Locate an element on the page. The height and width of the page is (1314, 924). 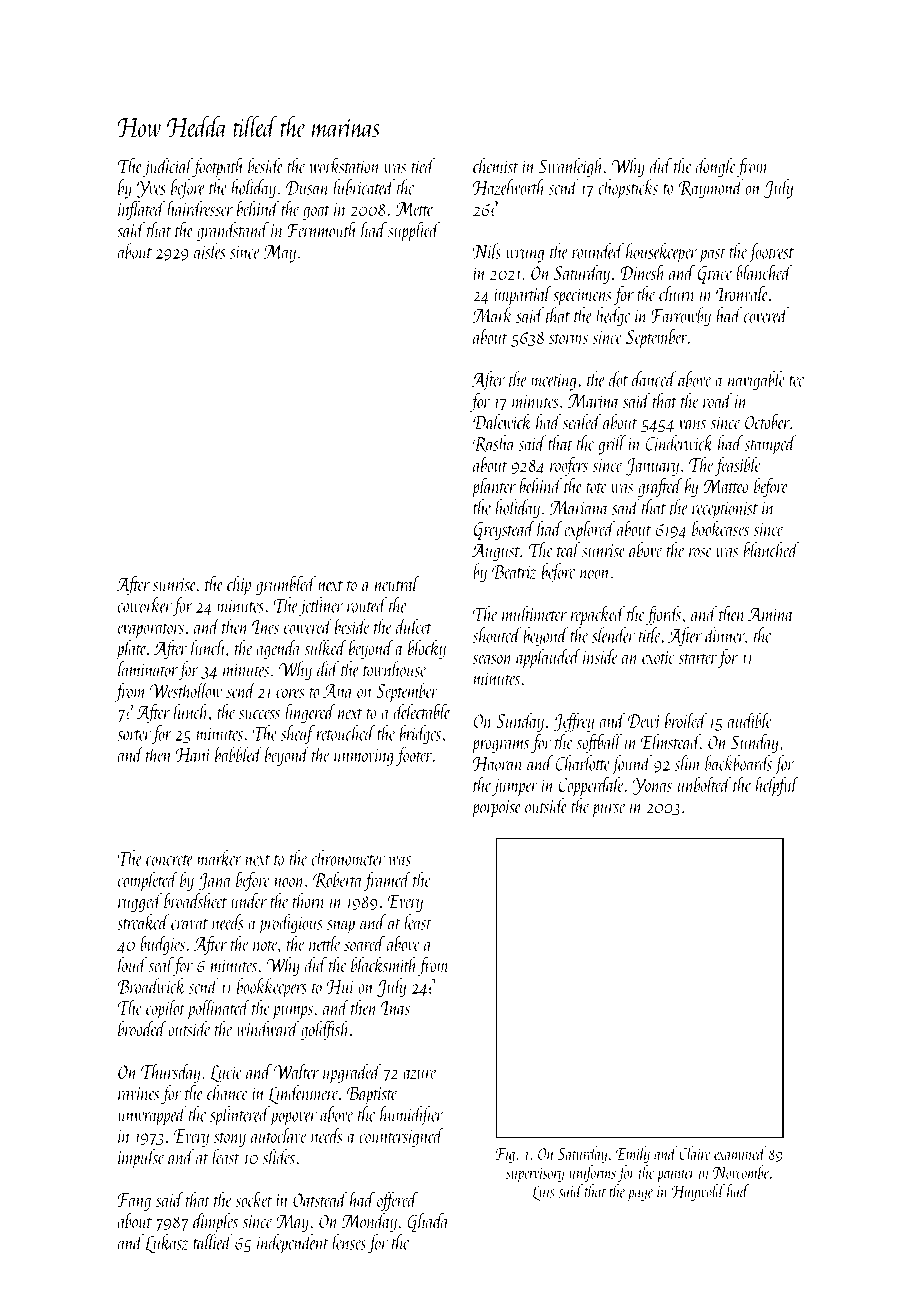
January is located at coordinates (652, 467).
